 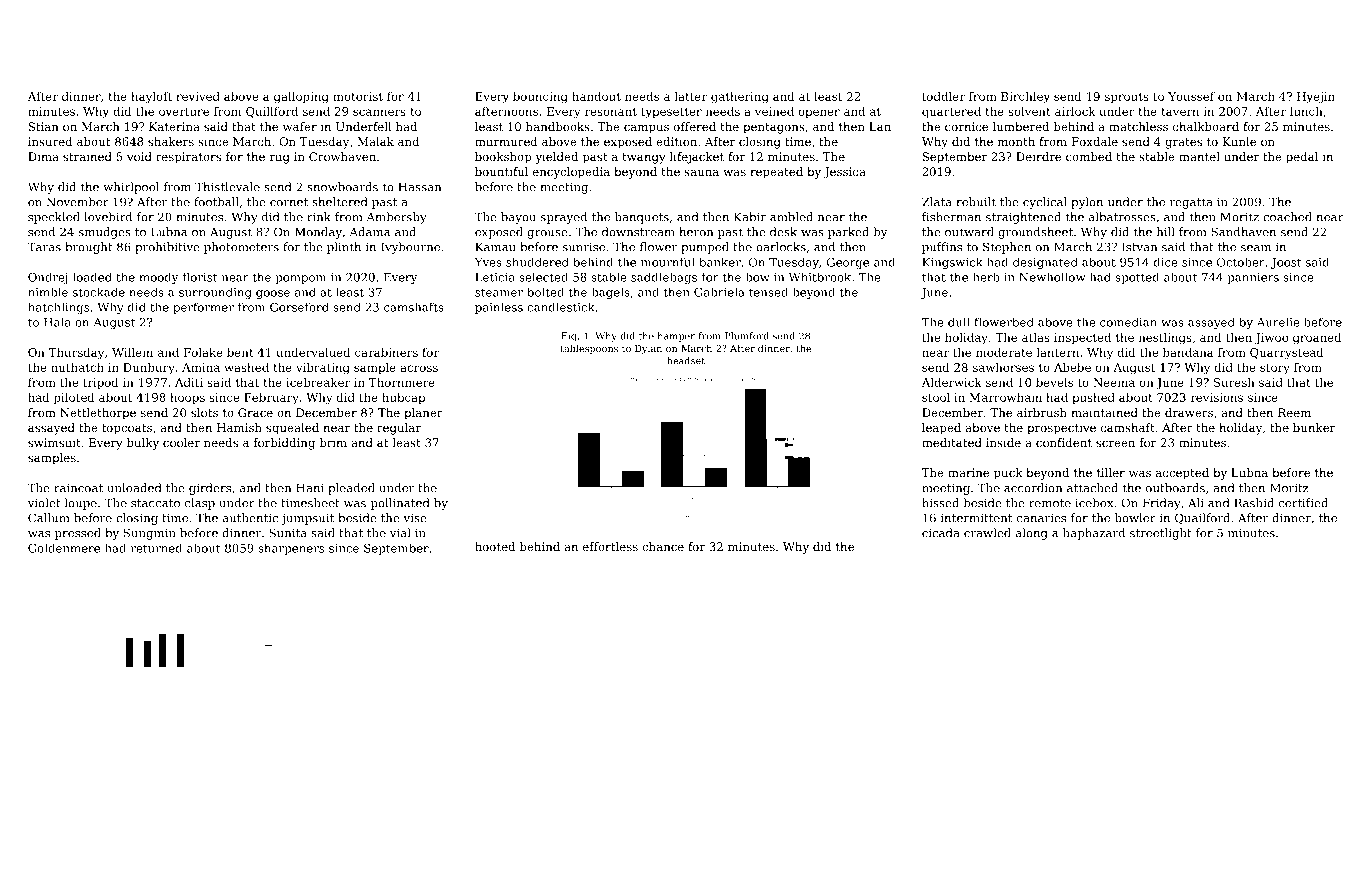 I want to click on wafer, so click(x=300, y=126).
